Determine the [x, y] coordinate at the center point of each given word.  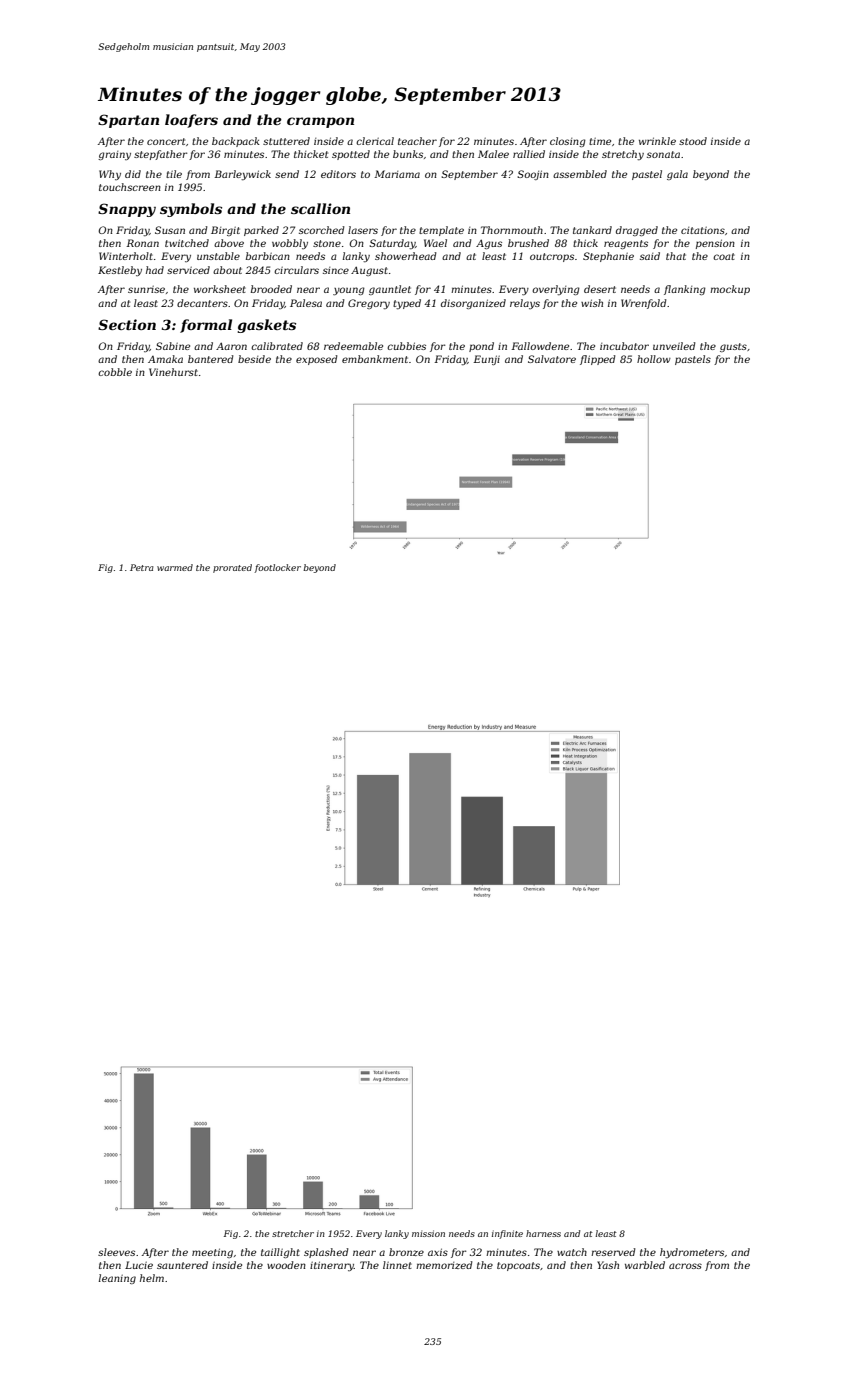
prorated [232, 568]
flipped [597, 360]
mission [428, 1233]
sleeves [116, 1252]
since [336, 270]
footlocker [277, 568]
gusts [733, 347]
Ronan [142, 243]
